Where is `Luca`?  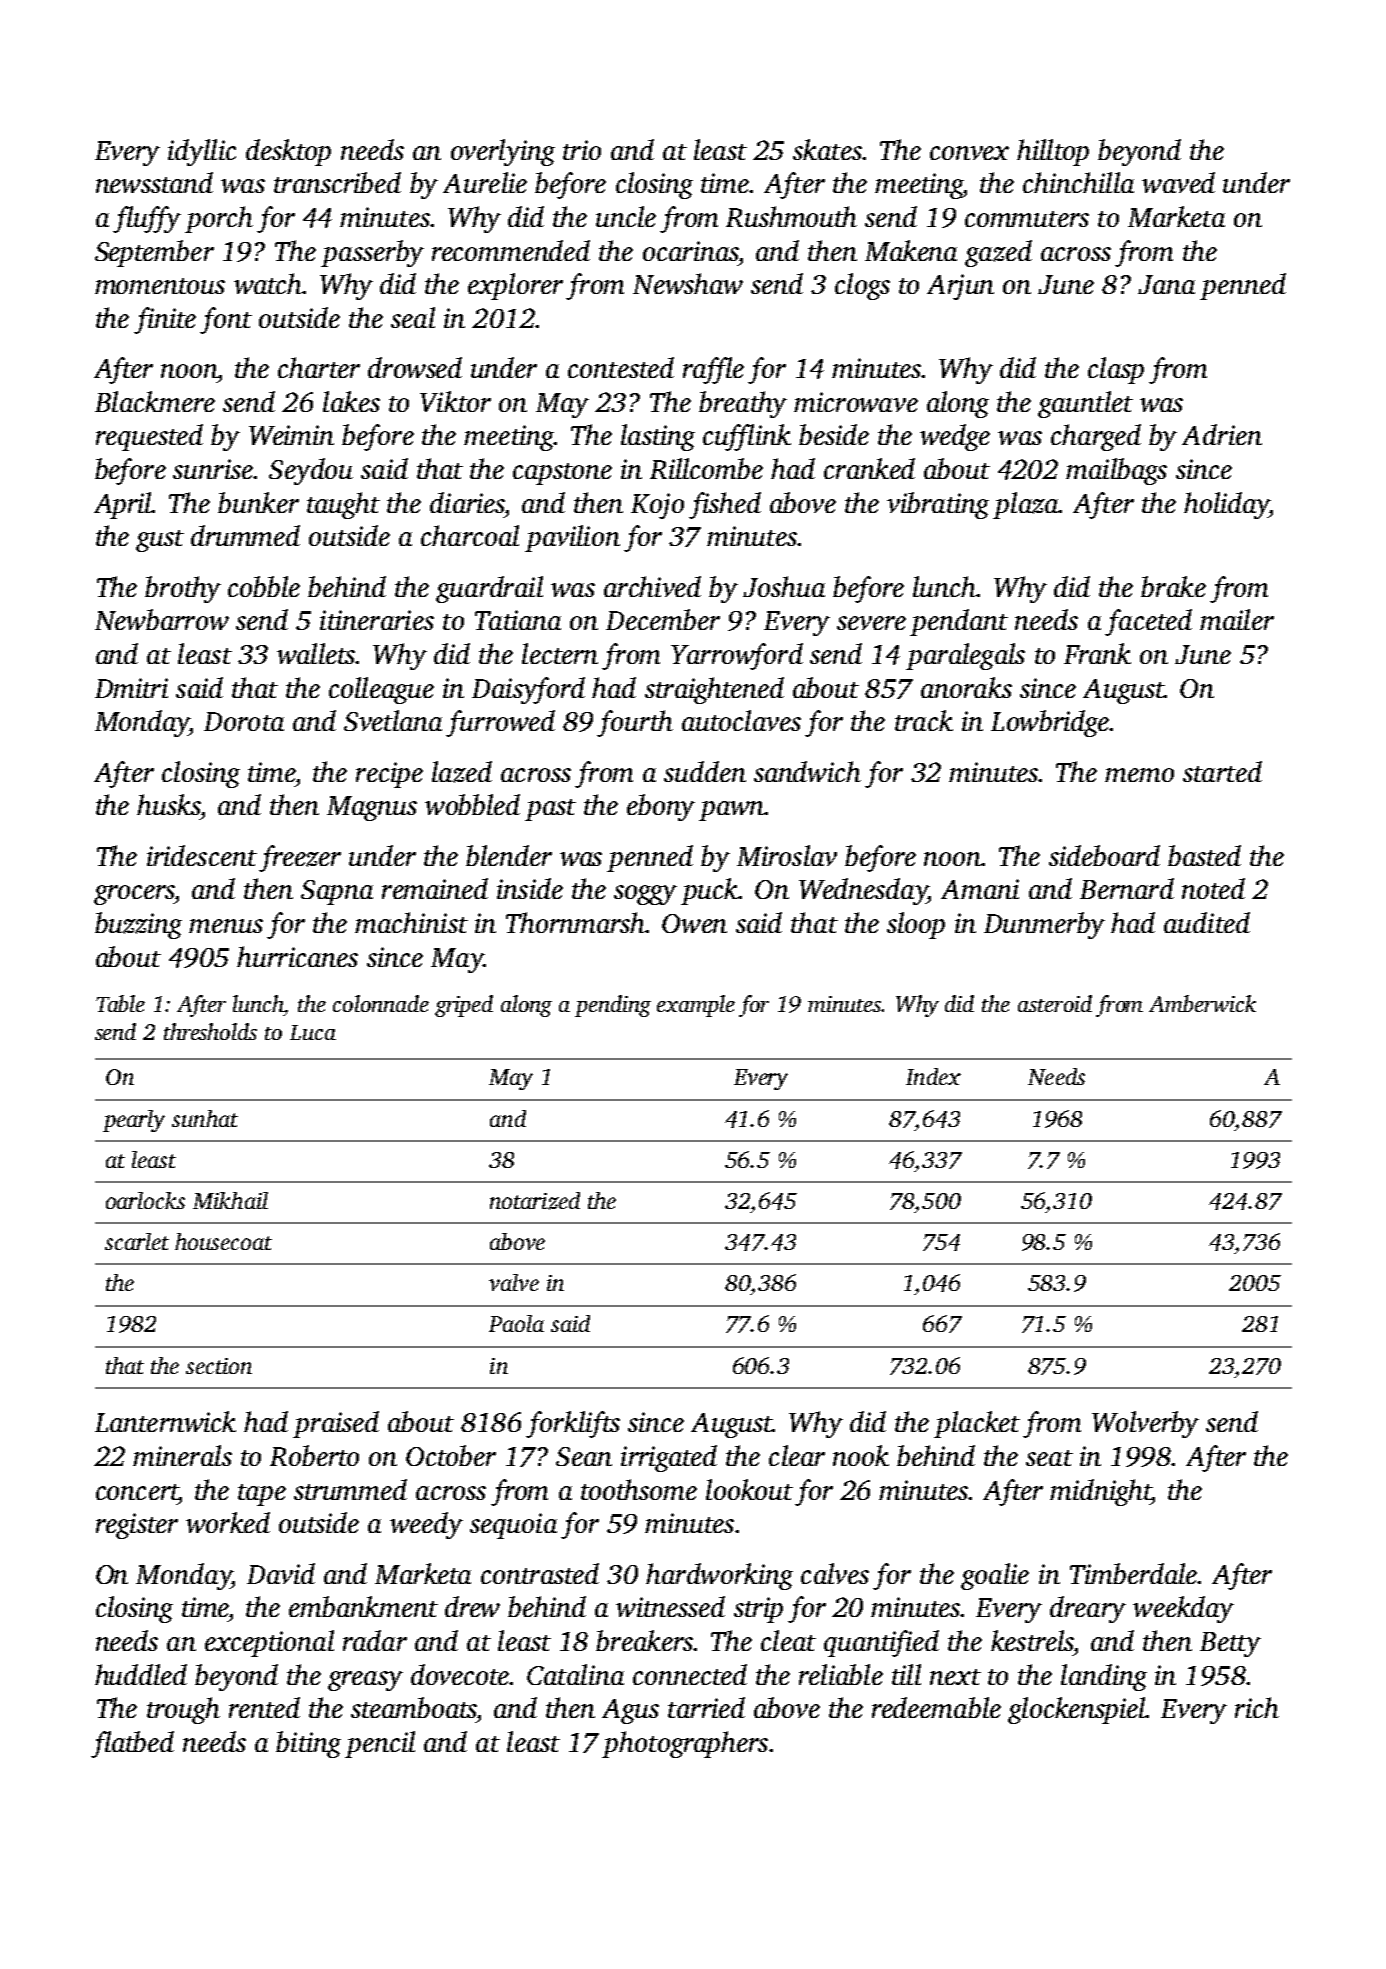
Luca is located at coordinates (313, 1032).
